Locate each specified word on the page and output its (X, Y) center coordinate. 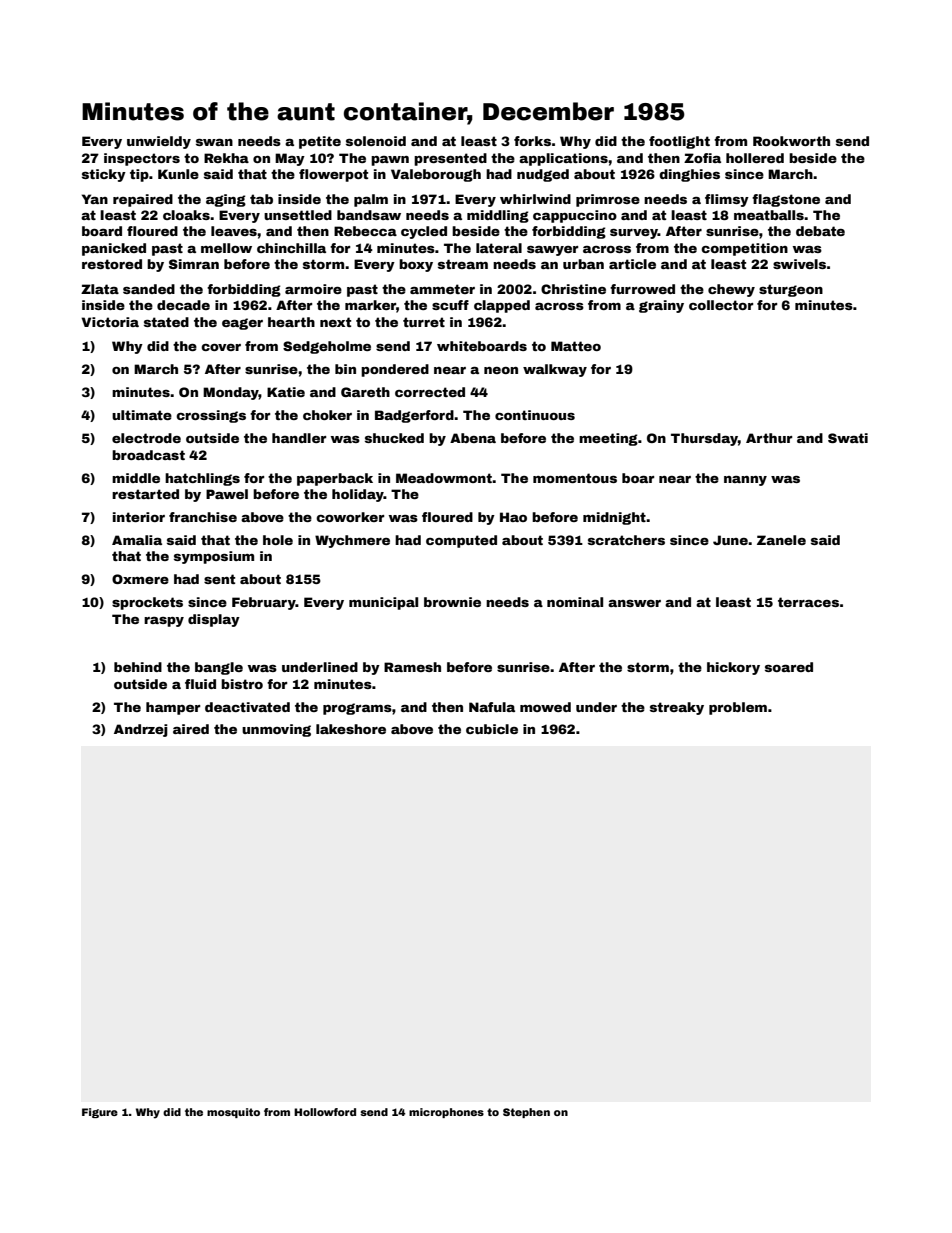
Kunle (178, 174)
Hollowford (325, 1112)
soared (789, 667)
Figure (100, 1113)
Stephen (526, 1113)
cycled (424, 232)
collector (721, 305)
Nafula (492, 707)
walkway (555, 370)
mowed (545, 707)
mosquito (233, 1113)
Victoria (110, 322)
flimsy (727, 200)
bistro (242, 684)
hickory (733, 668)
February (264, 603)
